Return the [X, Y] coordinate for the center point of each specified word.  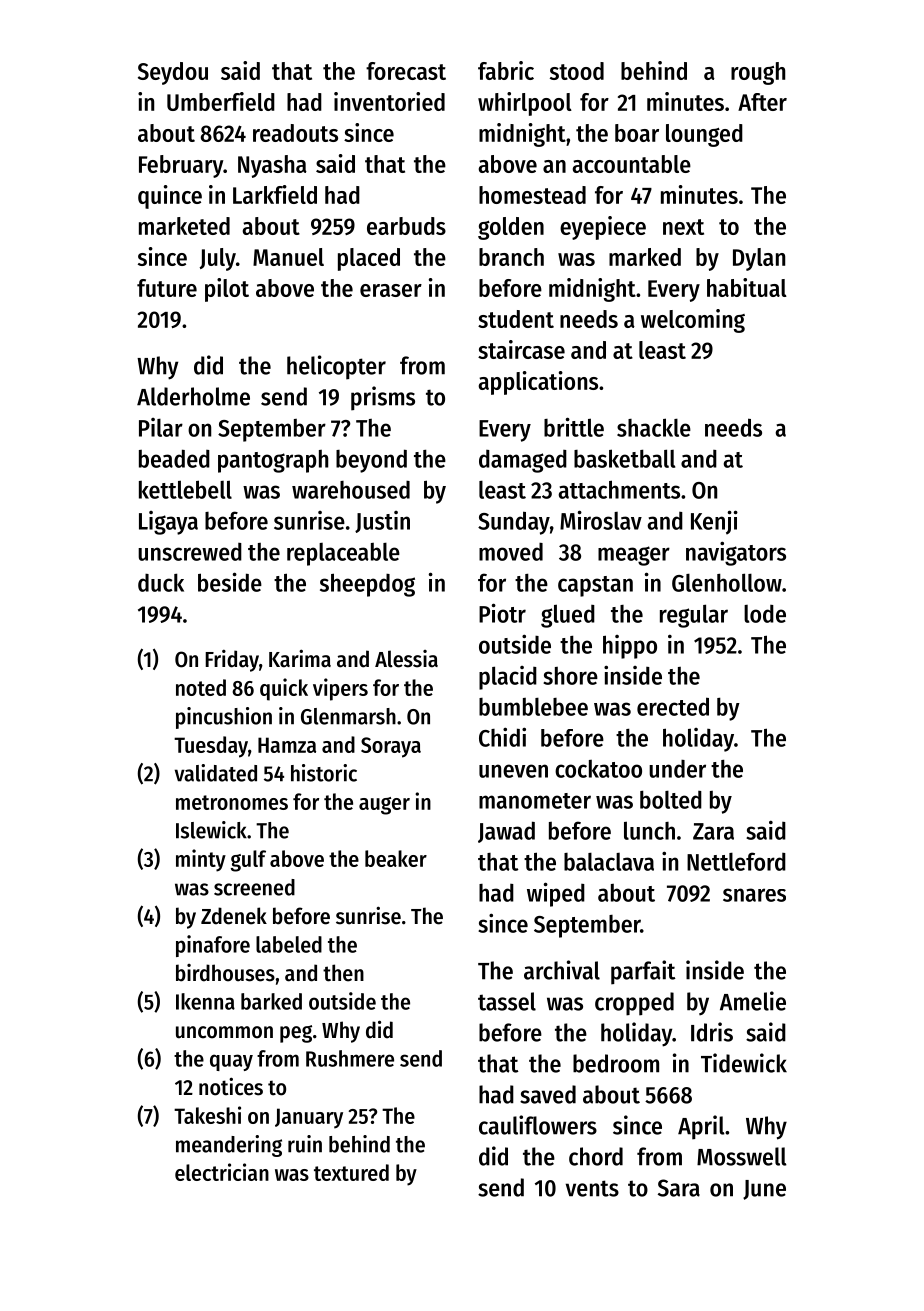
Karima [300, 658]
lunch [649, 830]
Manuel [288, 257]
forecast [406, 71]
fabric [506, 70]
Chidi [502, 737]
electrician [222, 1172]
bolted [671, 799]
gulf [248, 861]
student [516, 319]
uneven [513, 771]
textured [351, 1172]
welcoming [693, 321]
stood [577, 71]
